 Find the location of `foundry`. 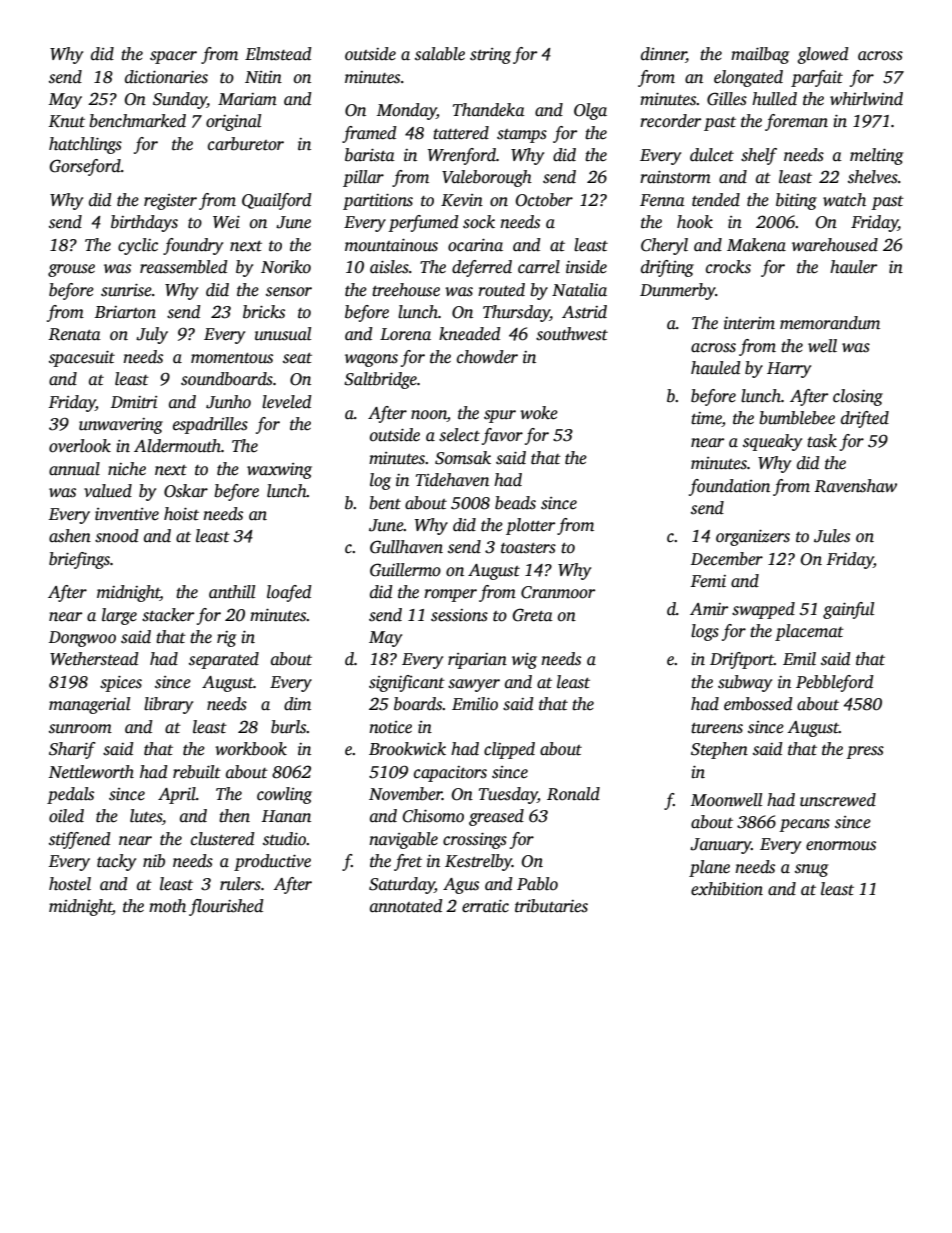

foundry is located at coordinates (193, 246).
